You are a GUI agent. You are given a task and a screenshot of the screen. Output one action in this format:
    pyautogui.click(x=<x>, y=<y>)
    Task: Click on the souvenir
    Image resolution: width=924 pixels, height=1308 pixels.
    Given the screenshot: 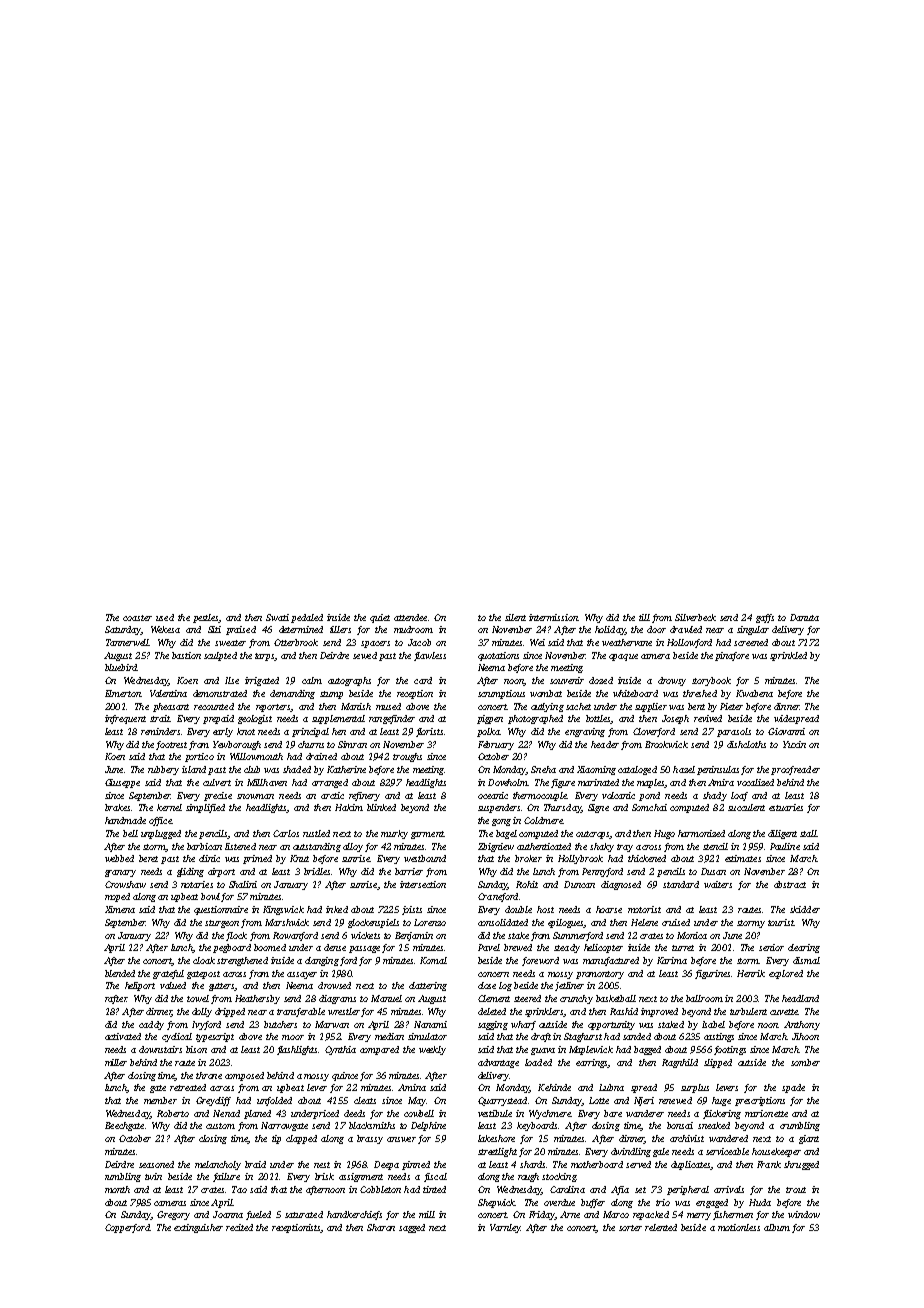 What is the action you would take?
    pyautogui.click(x=567, y=680)
